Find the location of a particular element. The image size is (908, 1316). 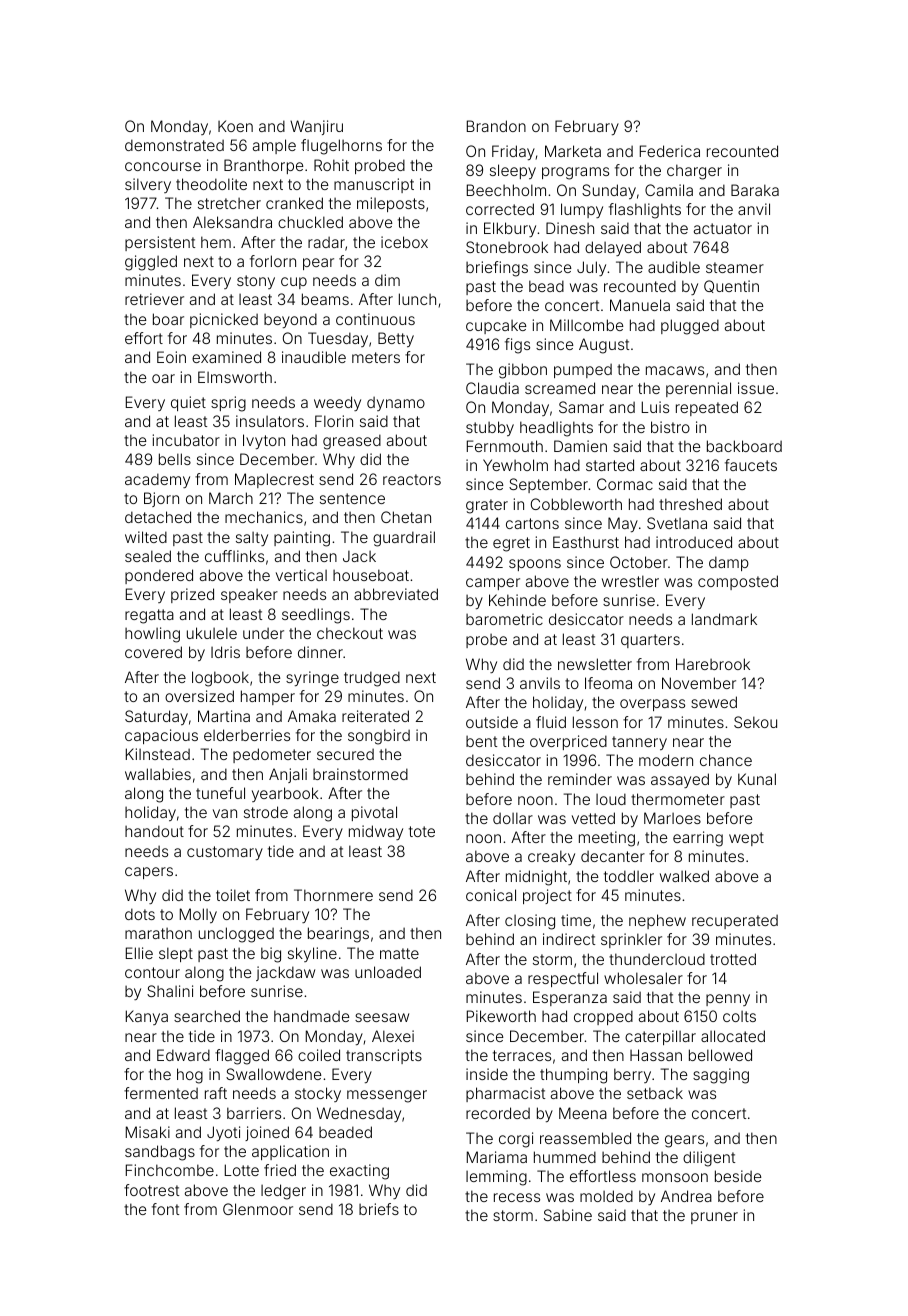

outside is located at coordinates (492, 722).
